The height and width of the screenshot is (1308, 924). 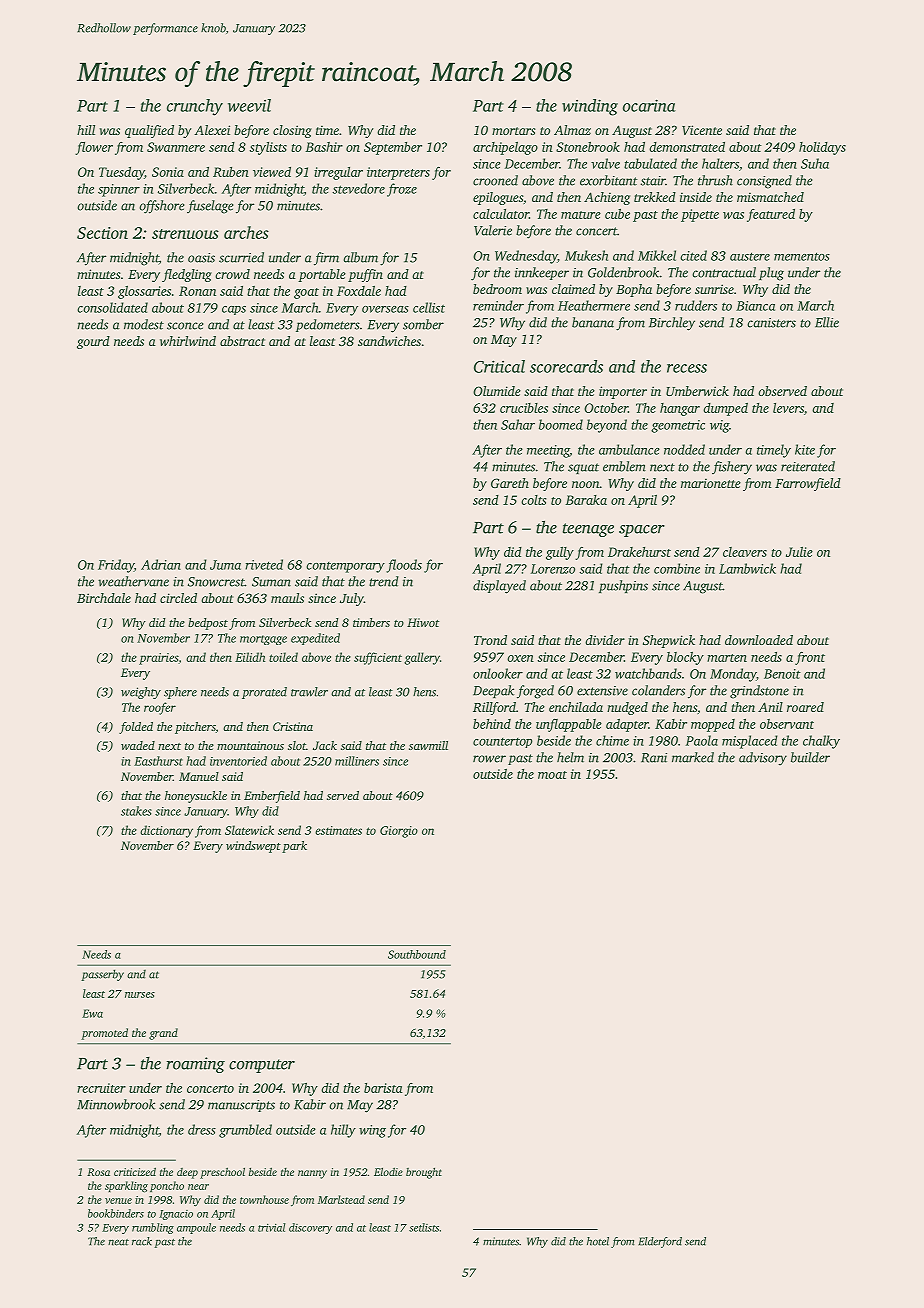 What do you see at coordinates (660, 1242) in the screenshot?
I see `Elderford` at bounding box center [660, 1242].
